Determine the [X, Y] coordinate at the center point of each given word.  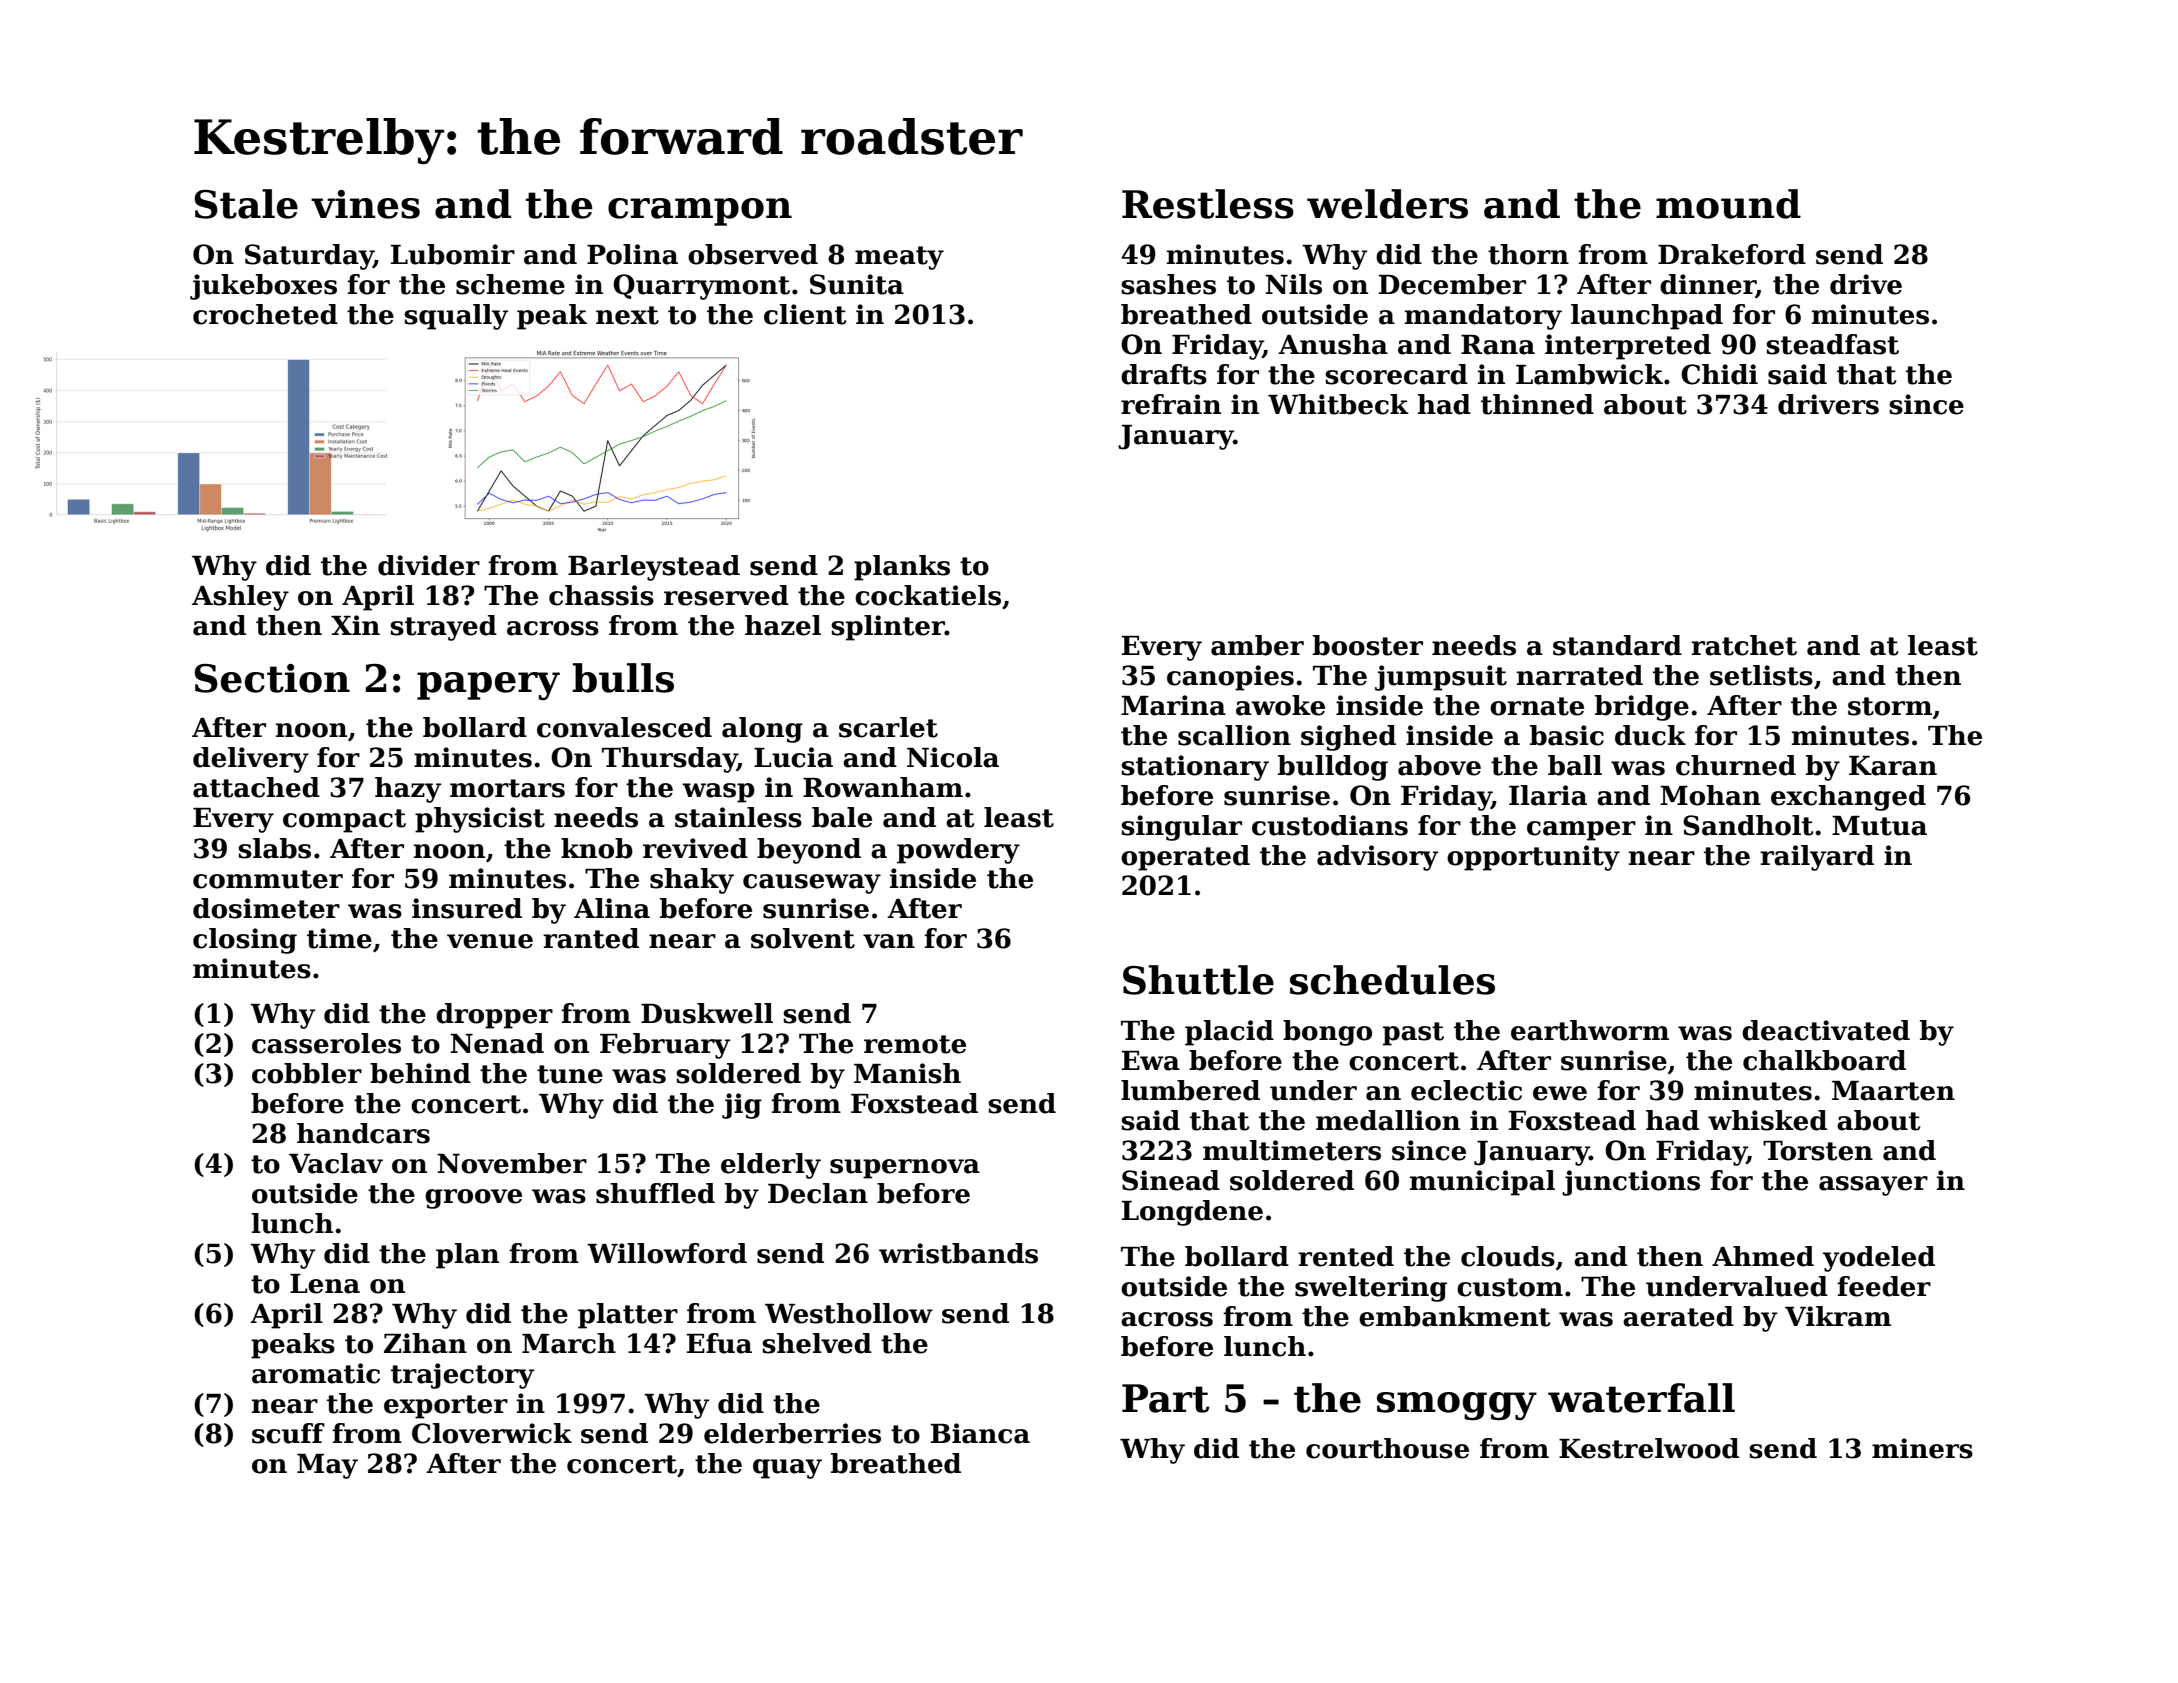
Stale [246, 204]
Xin [355, 625]
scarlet [888, 727]
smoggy [1457, 1406]
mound [1728, 204]
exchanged [1848, 798]
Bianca [980, 1433]
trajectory [462, 1376]
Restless [1208, 204]
